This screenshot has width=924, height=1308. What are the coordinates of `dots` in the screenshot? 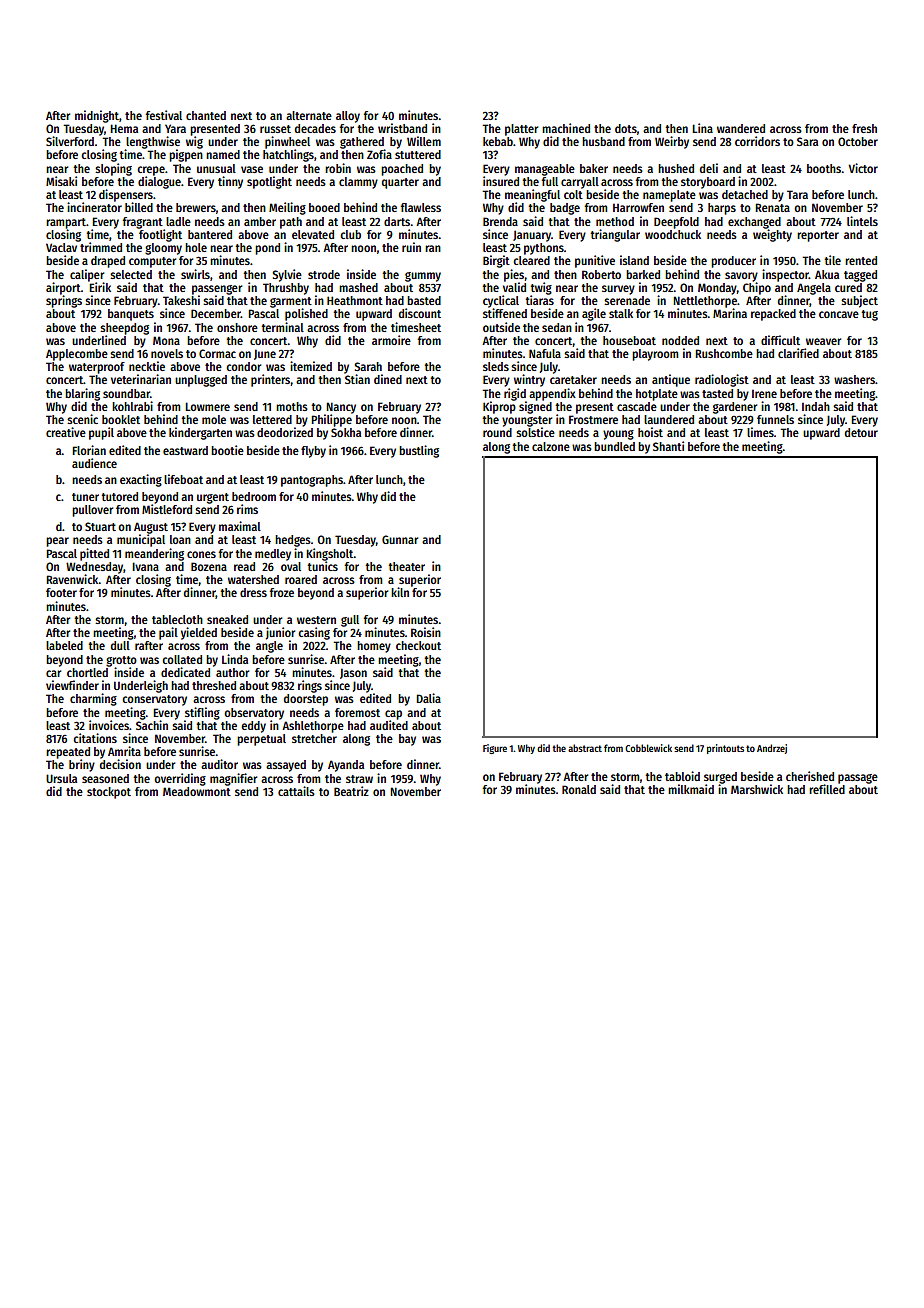 It's located at (626, 128).
